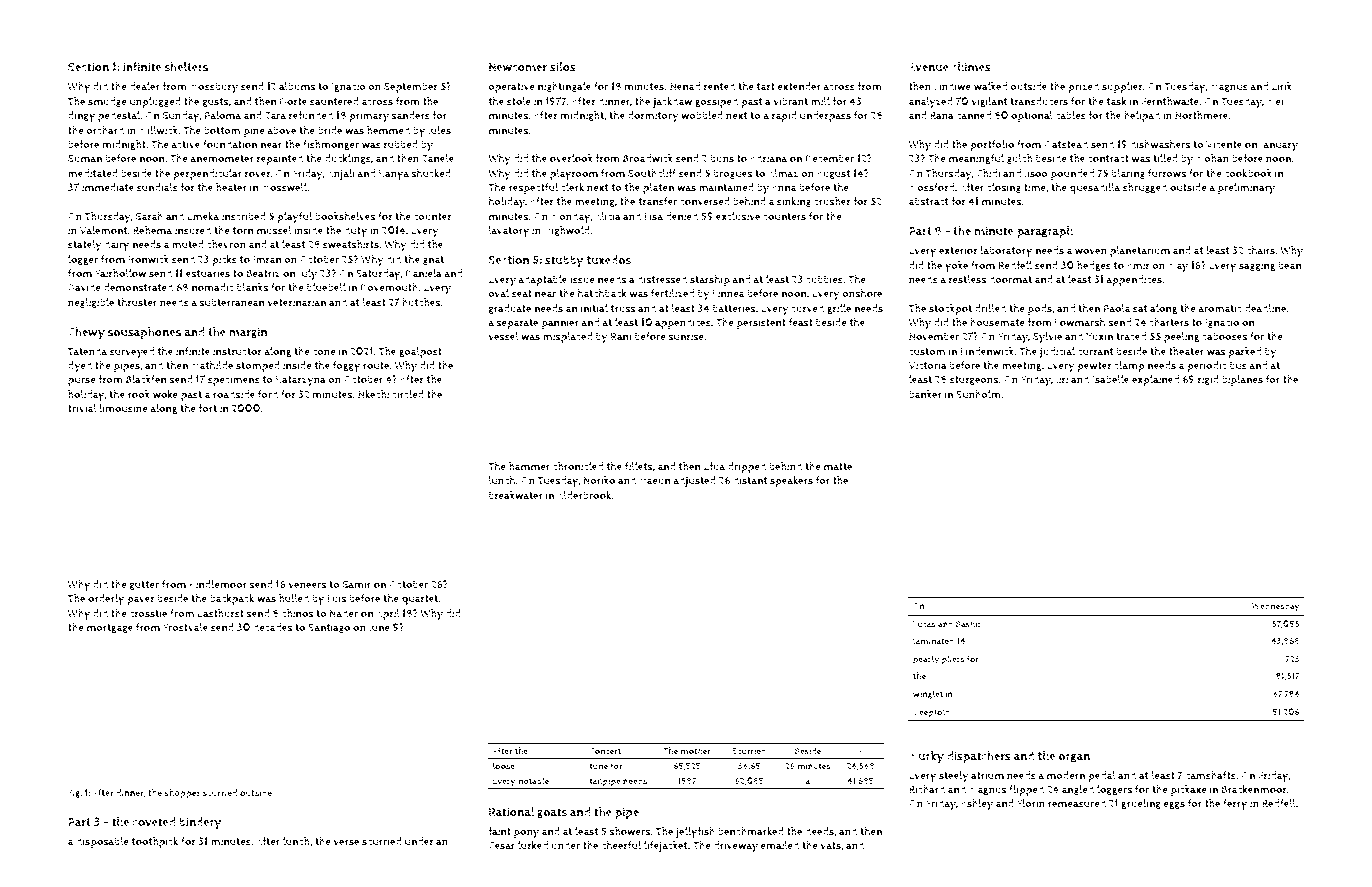 This document has width=1372, height=887. What do you see at coordinates (1242, 380) in the document?
I see `biplanes` at bounding box center [1242, 380].
